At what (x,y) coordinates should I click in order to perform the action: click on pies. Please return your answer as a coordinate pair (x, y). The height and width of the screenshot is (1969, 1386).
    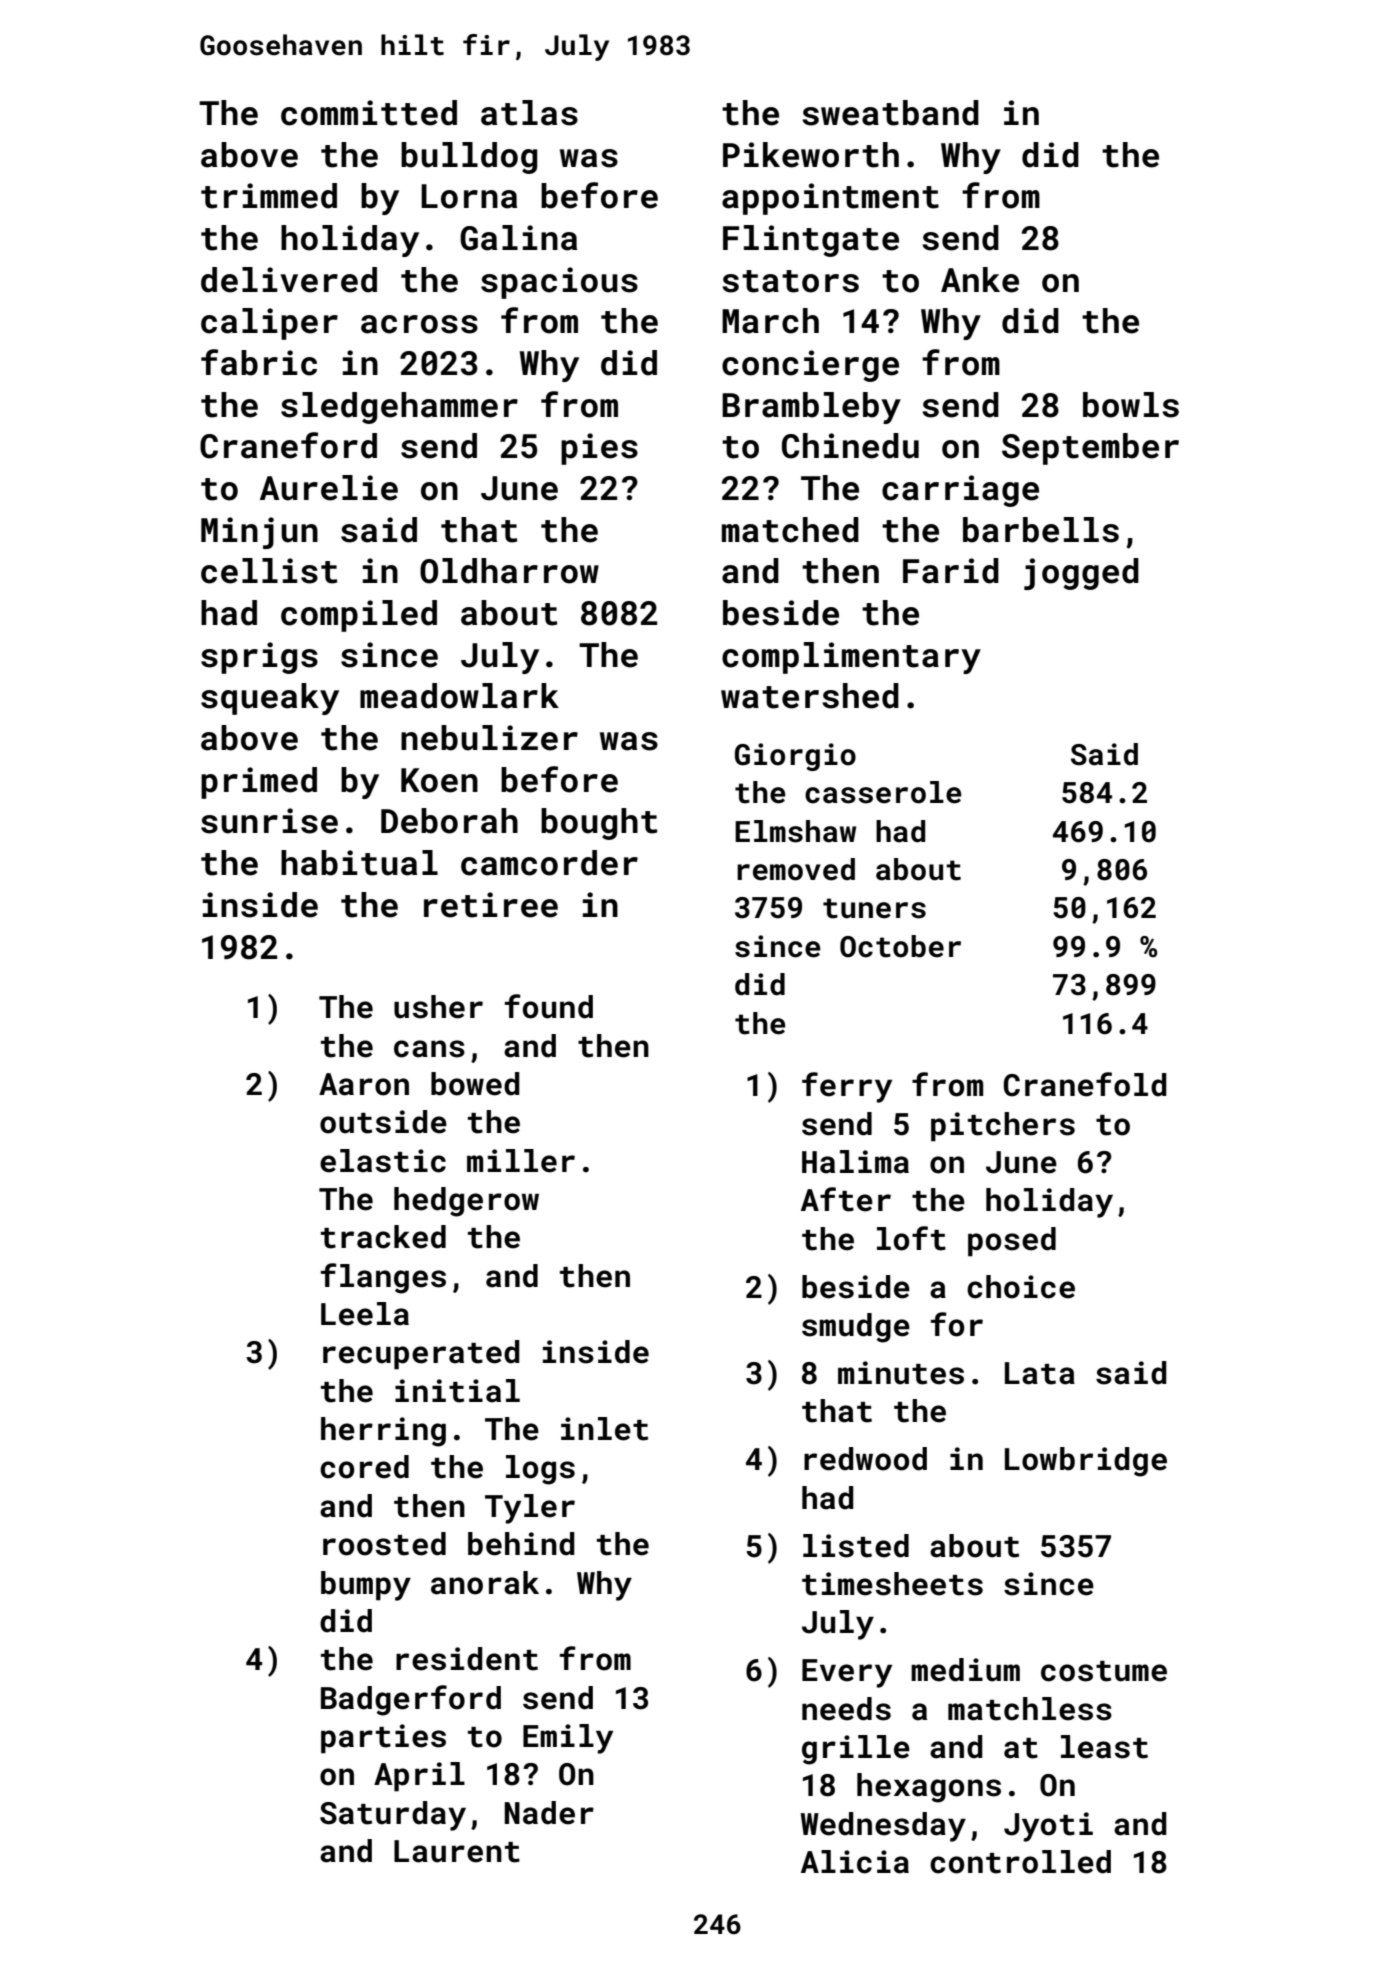
    Looking at the image, I should click on (599, 449).
